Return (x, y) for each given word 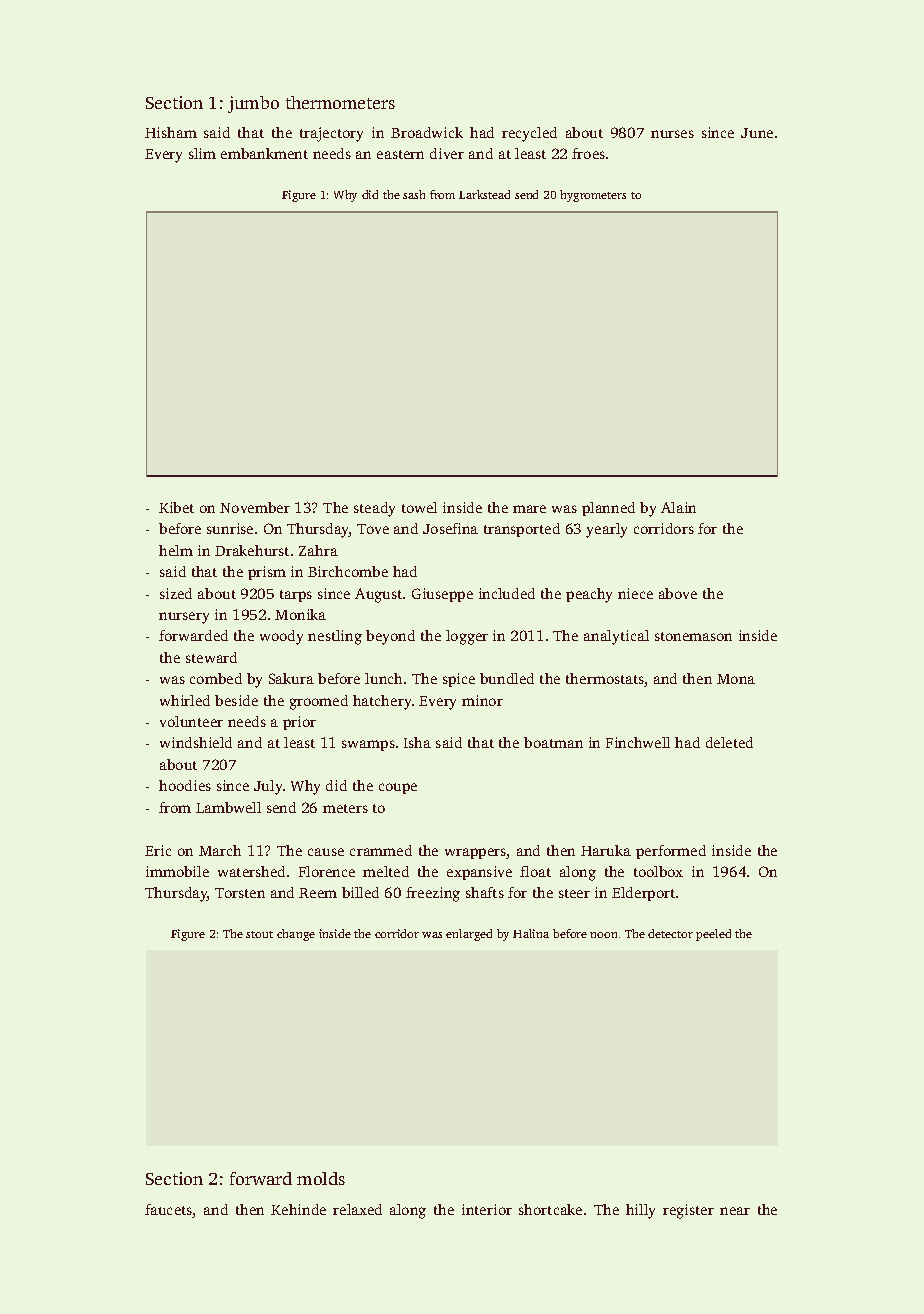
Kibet (176, 507)
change (296, 935)
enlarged (469, 935)
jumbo (253, 104)
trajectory (331, 134)
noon (603, 935)
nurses (672, 134)
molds (321, 1178)
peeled (713, 935)
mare (529, 509)
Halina (531, 933)
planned (608, 509)
